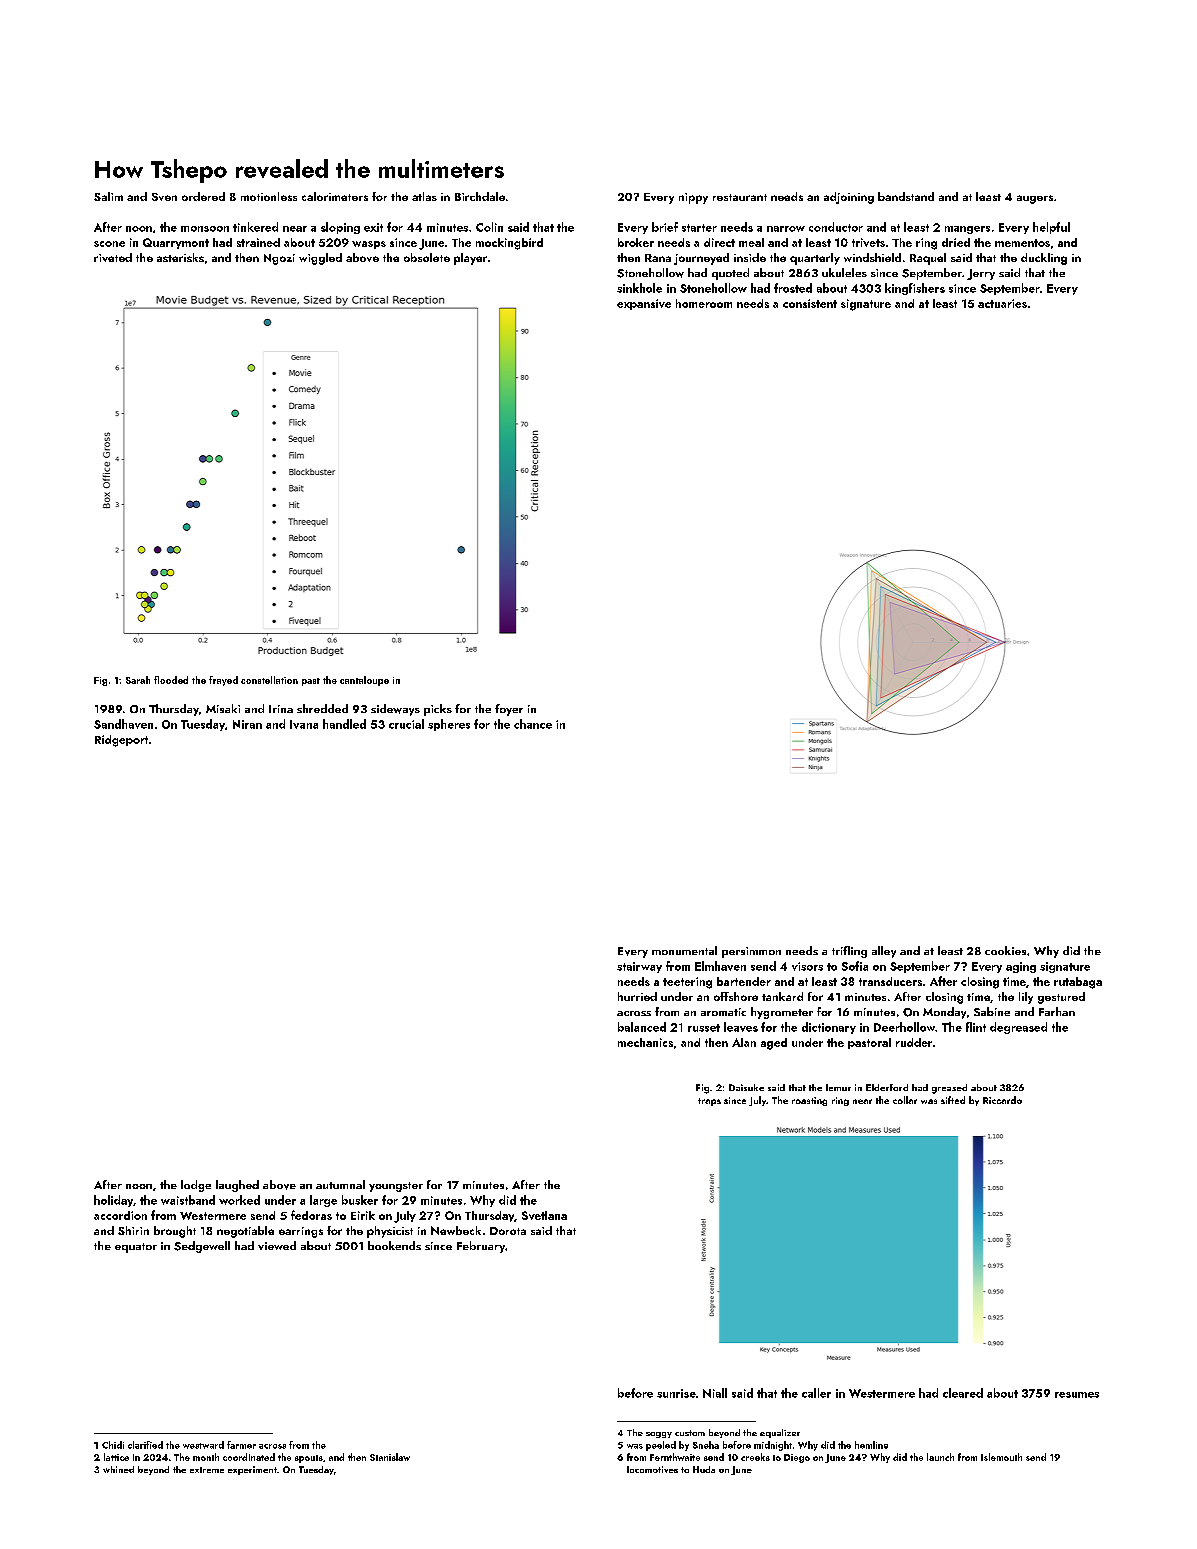 The image size is (1197, 1549). What do you see at coordinates (123, 724) in the screenshot?
I see `Sandhaven` at bounding box center [123, 724].
